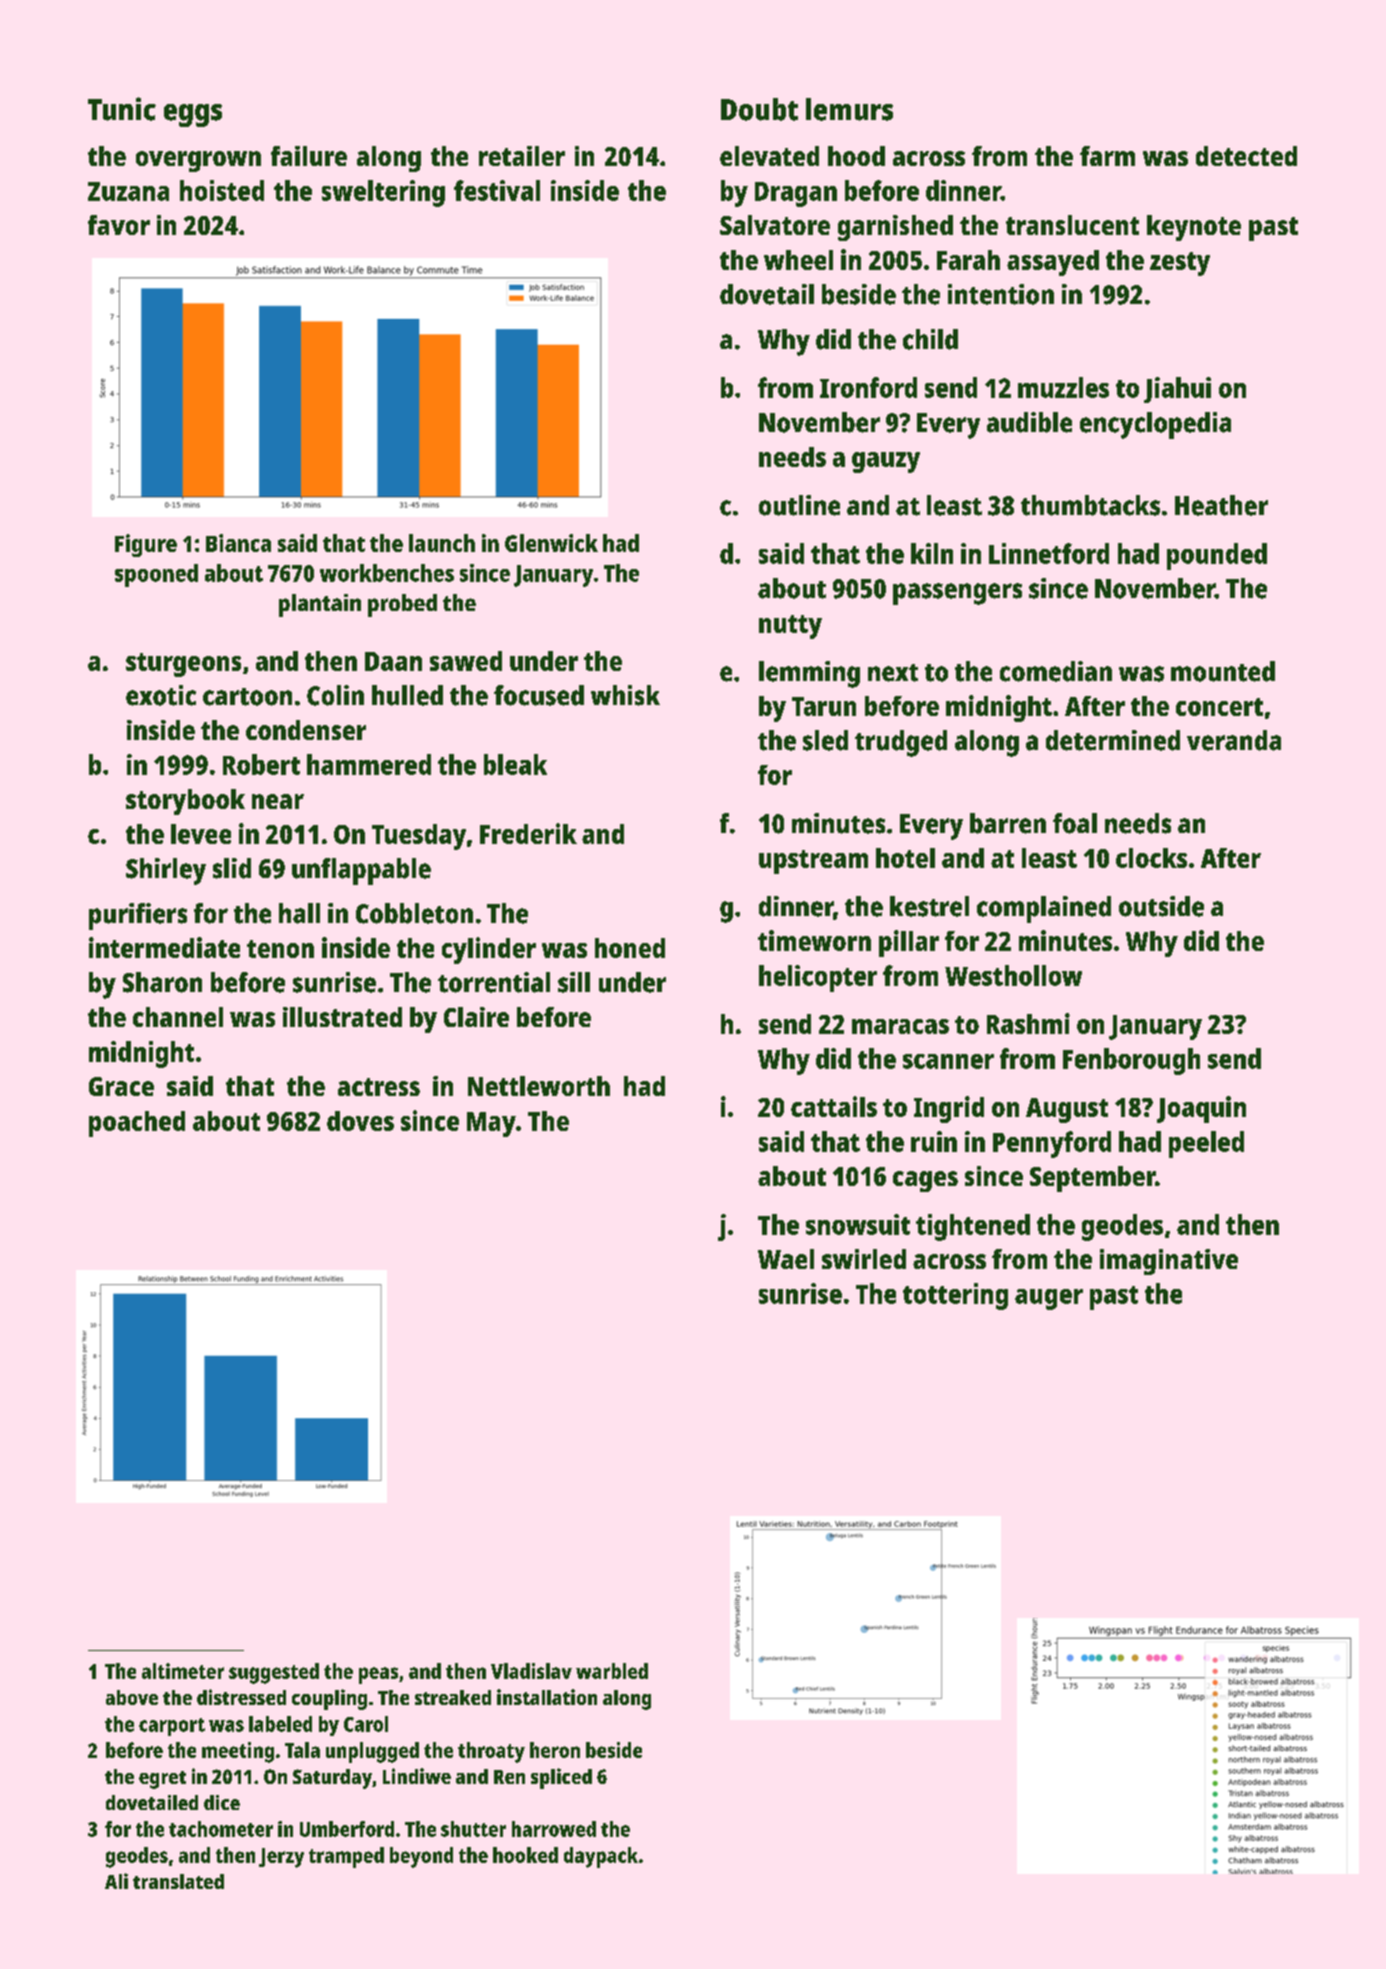 The width and height of the screenshot is (1386, 1969). I want to click on cattails, so click(834, 1106).
